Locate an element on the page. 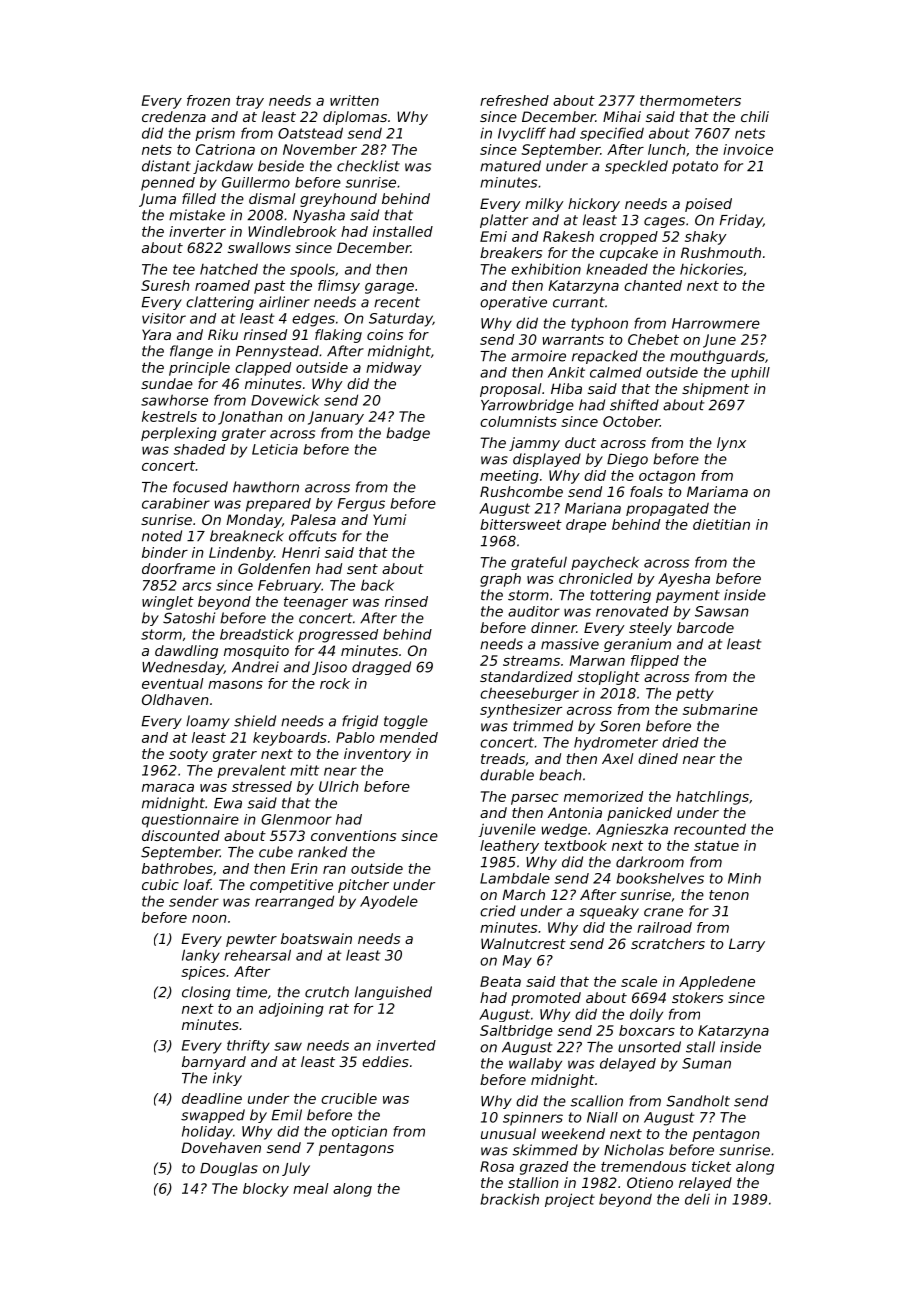  unusual is located at coordinates (508, 1133).
